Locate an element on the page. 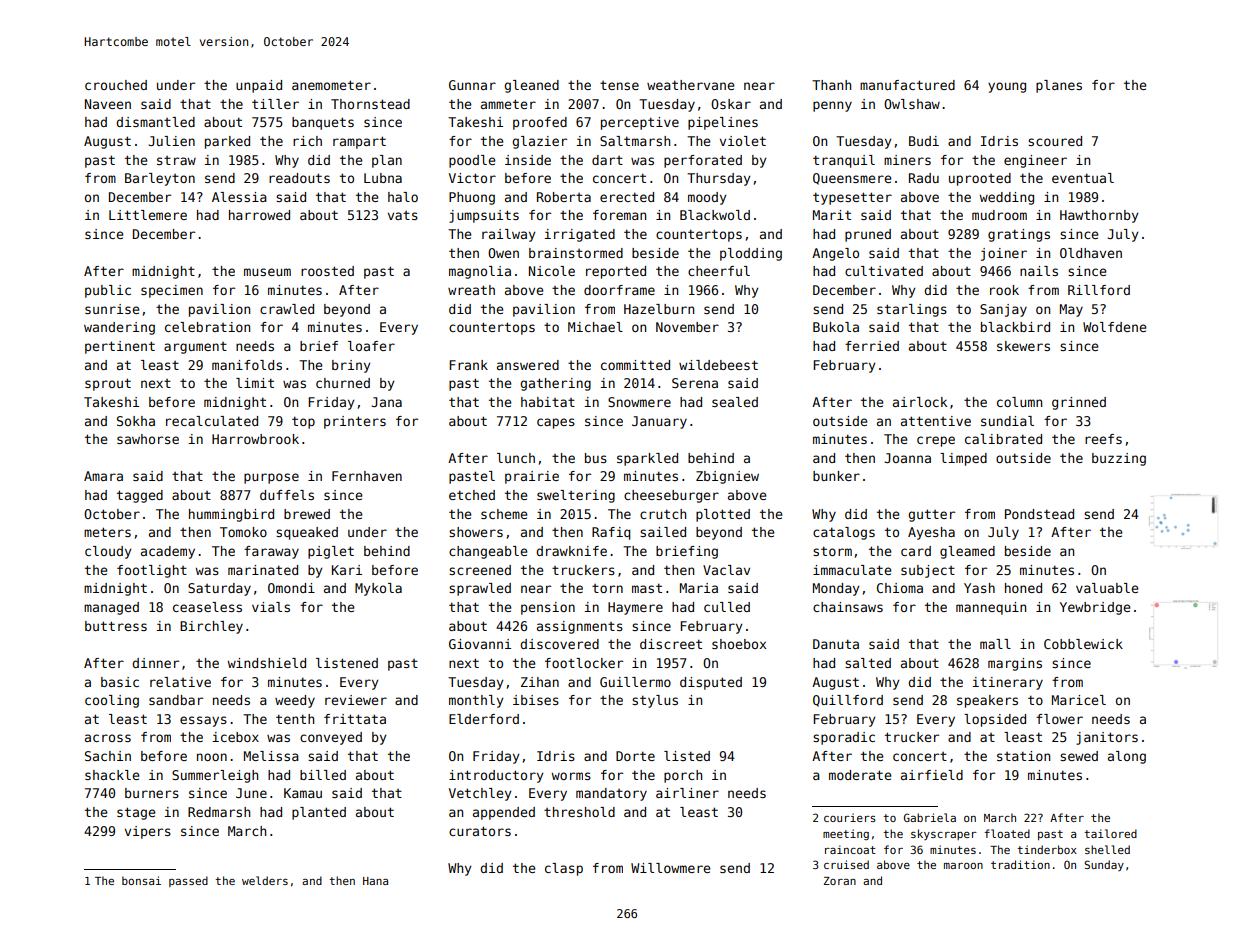 The width and height of the image is (1233, 952). clasp is located at coordinates (564, 869).
